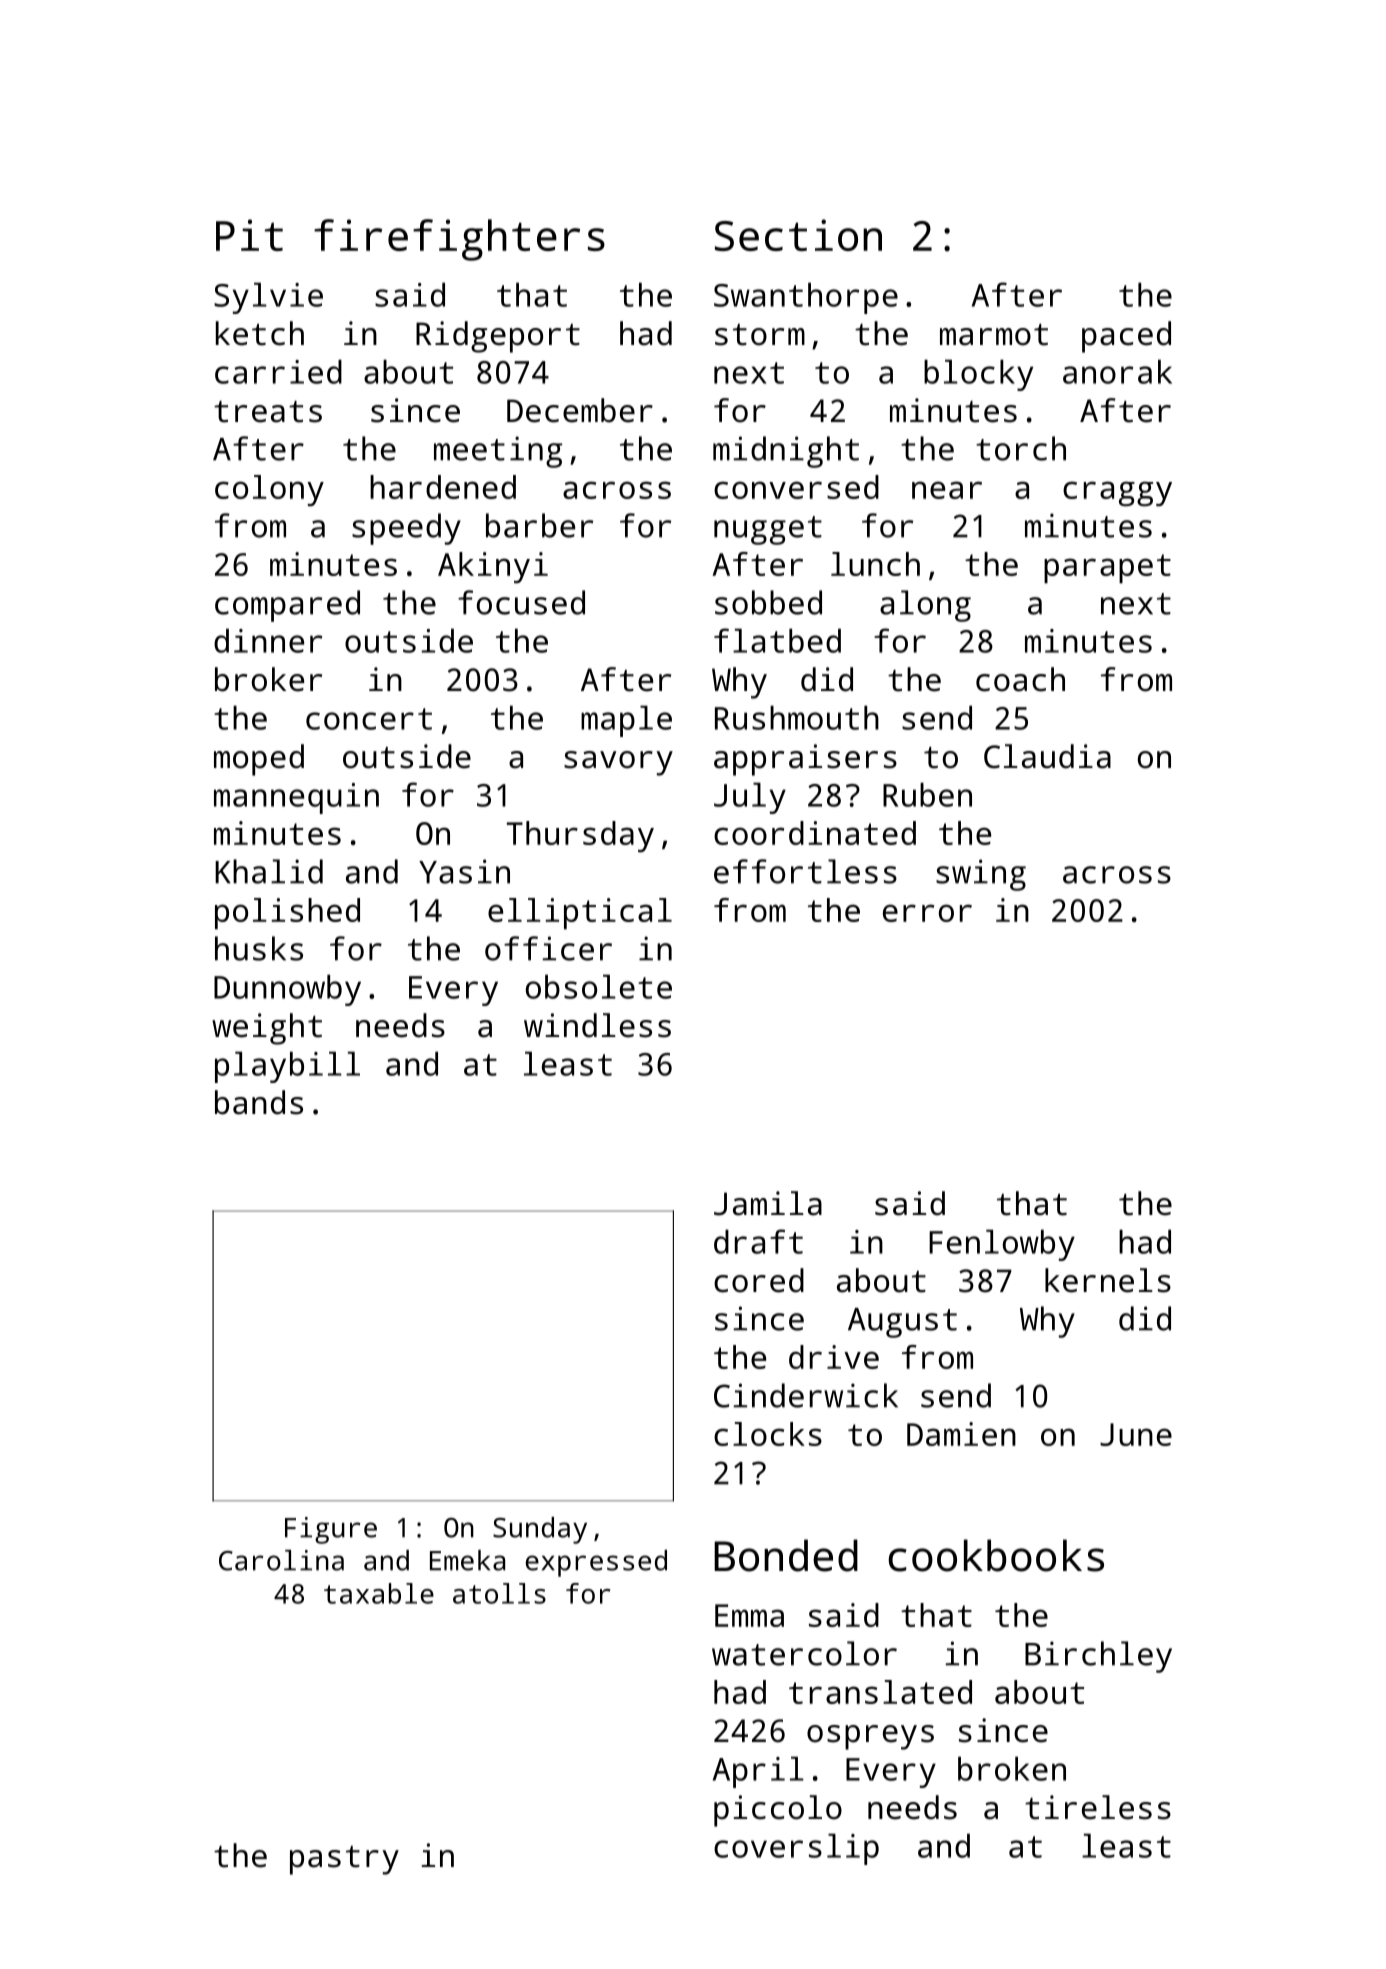 This screenshot has height=1969, width=1386. I want to click on craggy, so click(1117, 494).
